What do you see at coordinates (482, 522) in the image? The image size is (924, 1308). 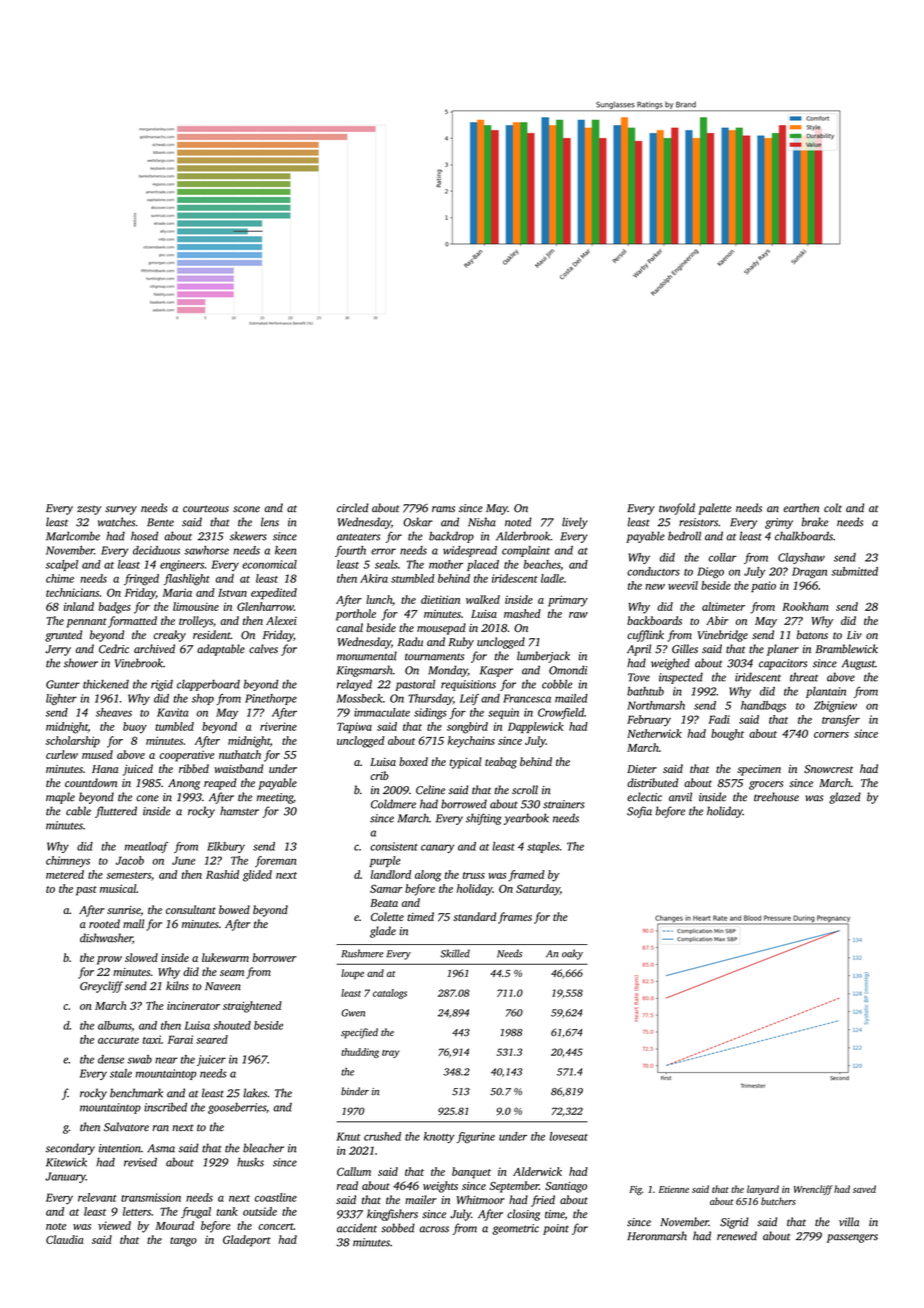 I see `Nisha` at bounding box center [482, 522].
